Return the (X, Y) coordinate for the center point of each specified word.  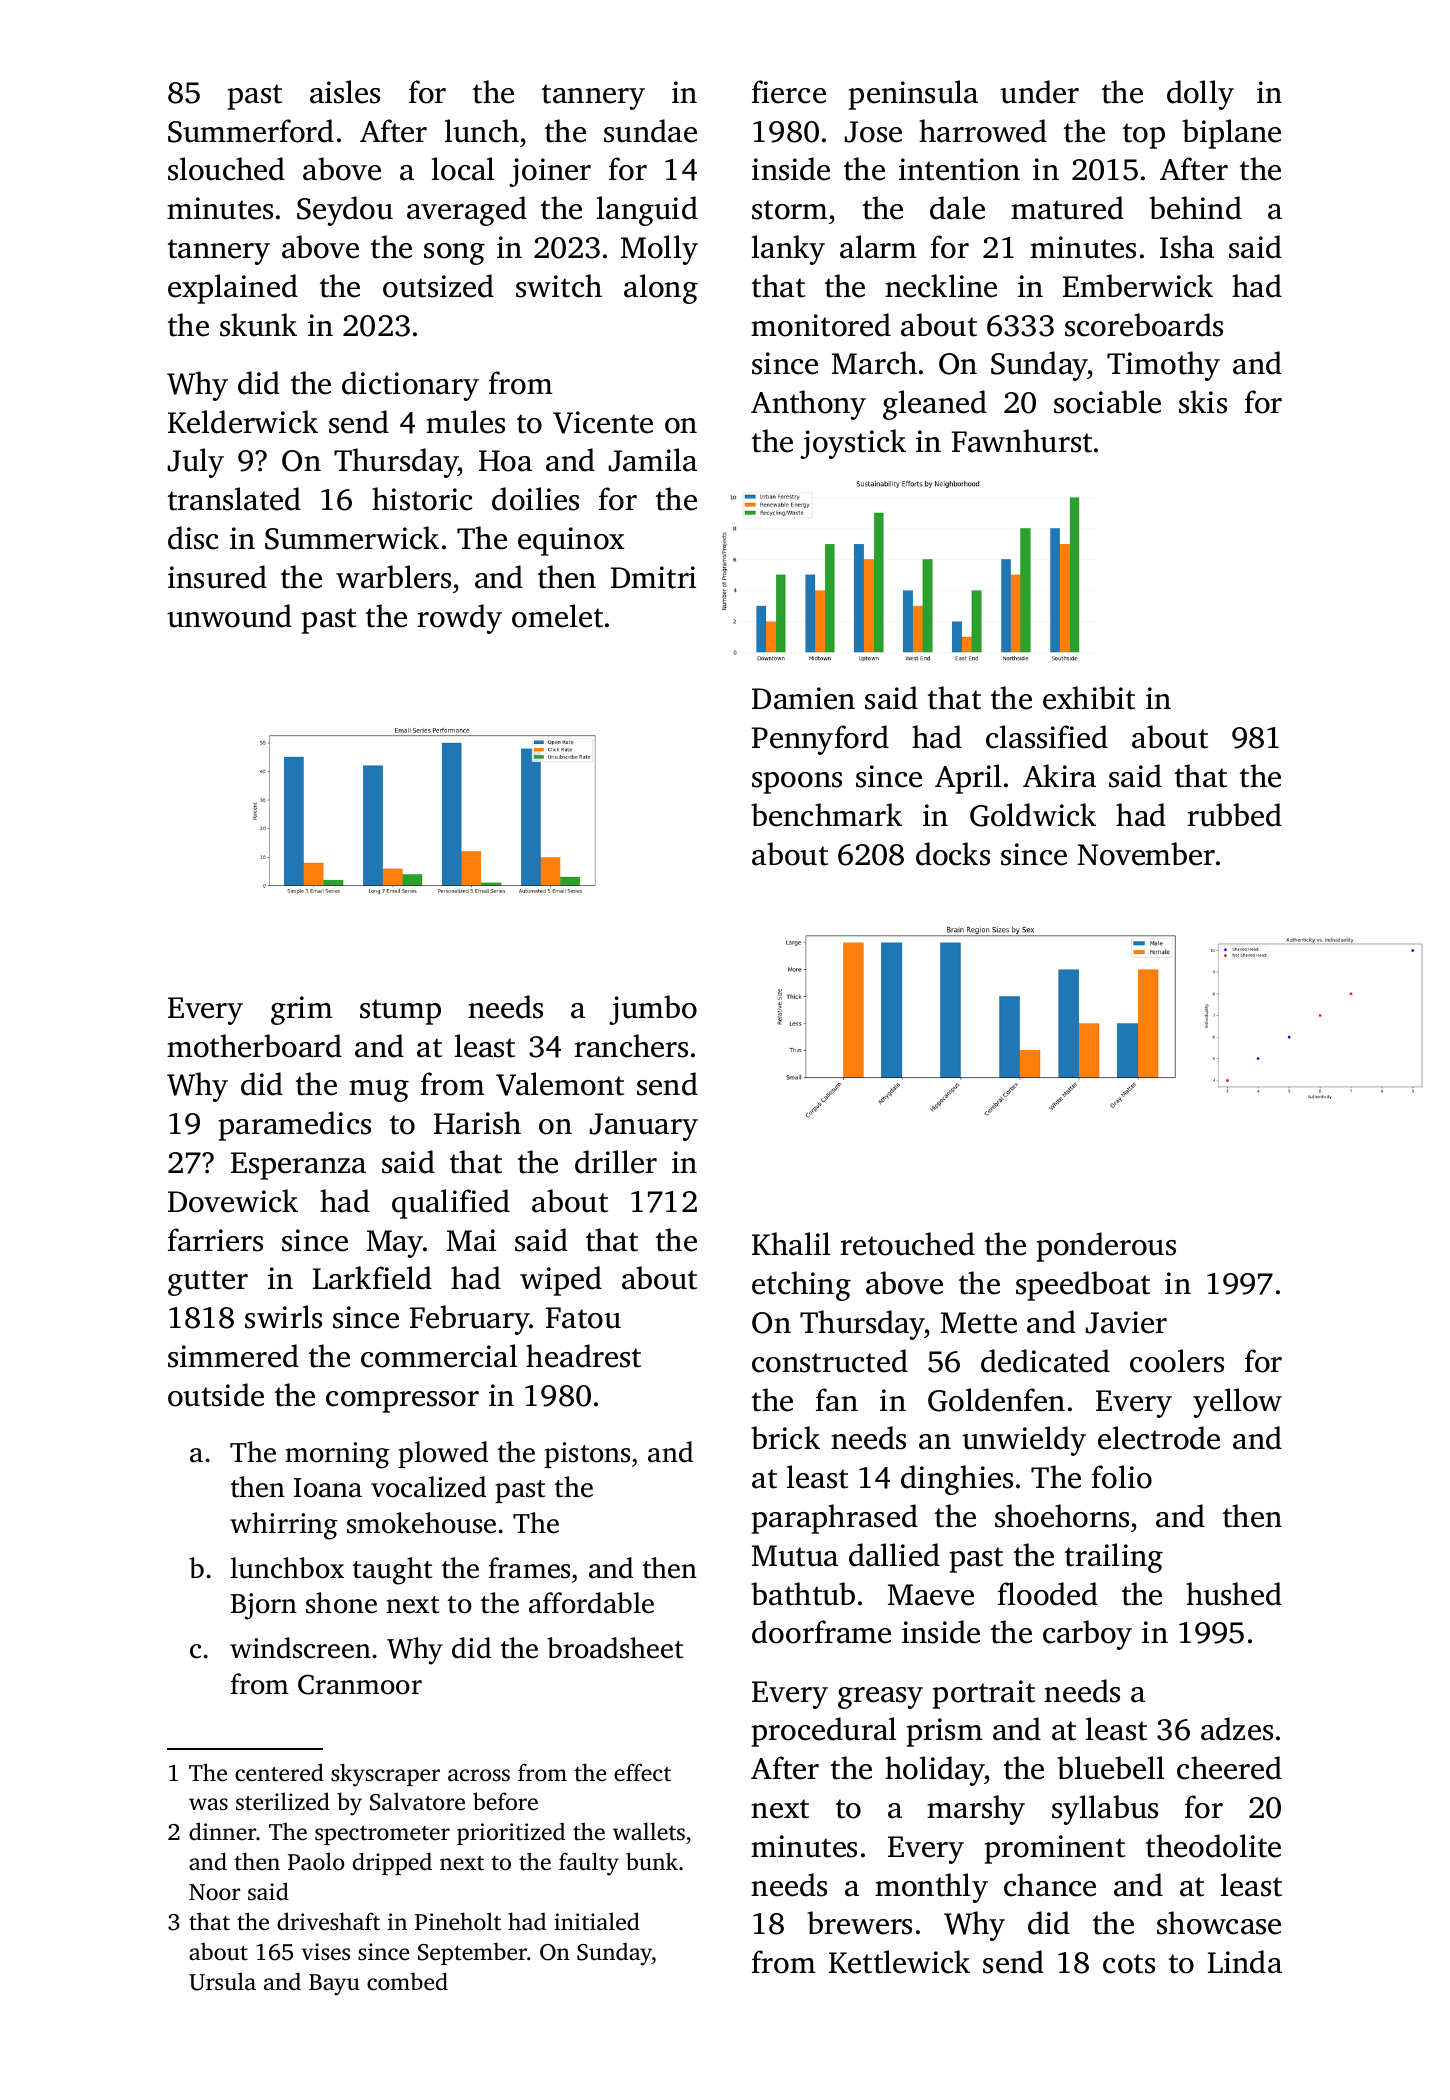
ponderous (1106, 1247)
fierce (789, 92)
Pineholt (458, 1921)
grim (302, 1010)
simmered (233, 1356)
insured (217, 577)
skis (1203, 402)
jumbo (653, 1010)
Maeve (931, 1595)
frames (529, 1568)
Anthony (808, 405)
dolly (1200, 95)
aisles (345, 92)
